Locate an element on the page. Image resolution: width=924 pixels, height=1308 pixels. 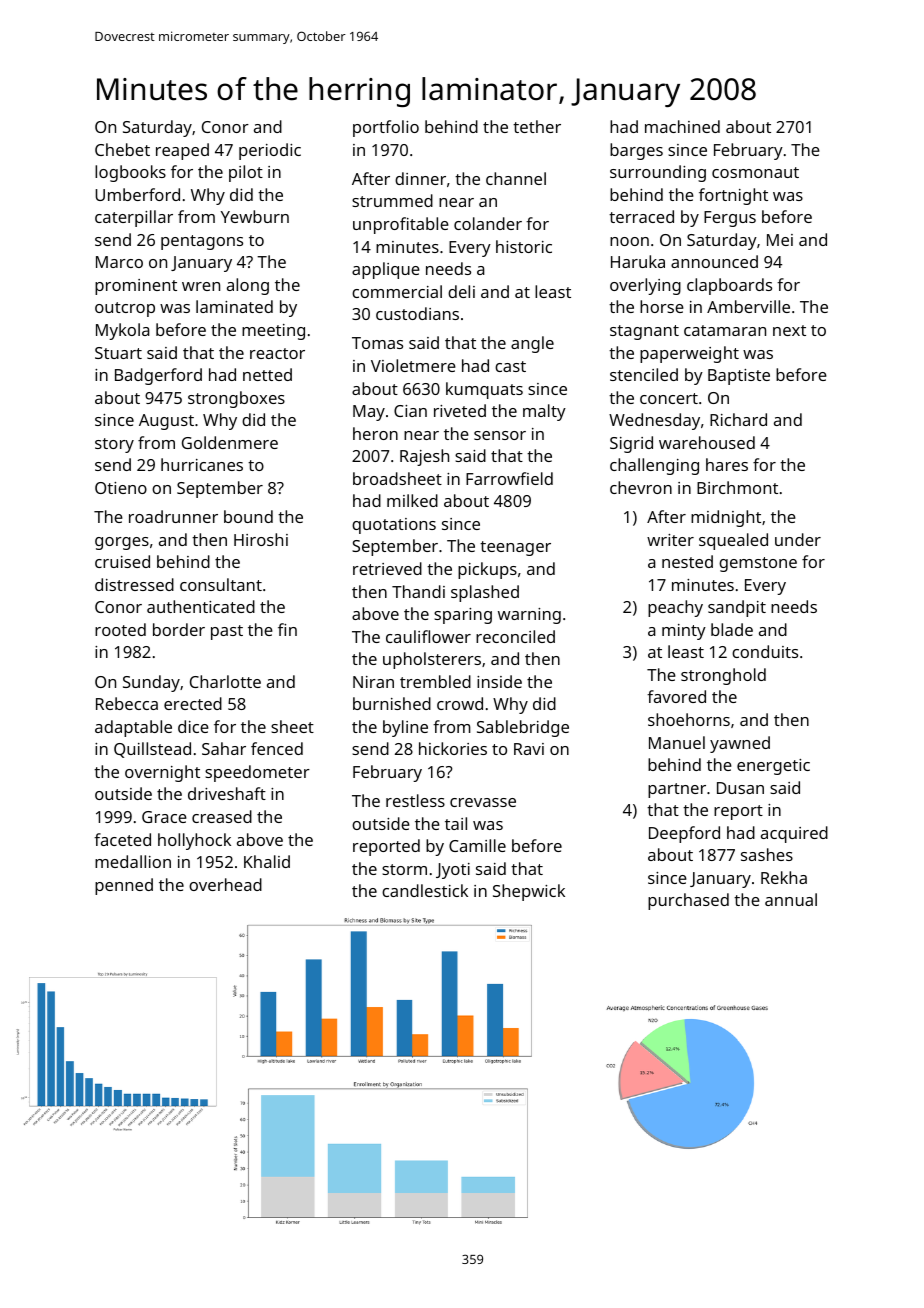
penned is located at coordinates (124, 886).
